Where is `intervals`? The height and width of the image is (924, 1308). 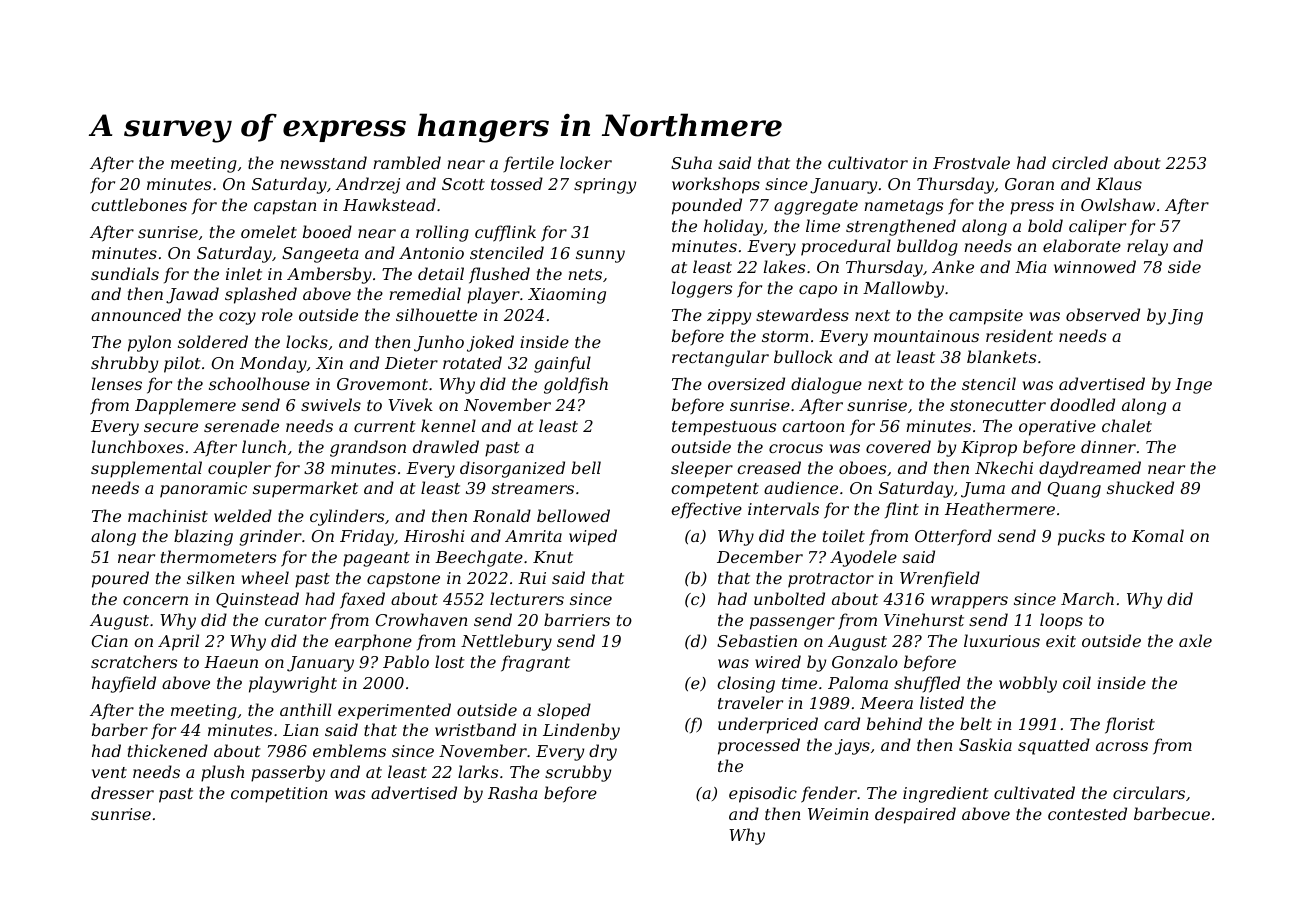
intervals is located at coordinates (783, 508).
